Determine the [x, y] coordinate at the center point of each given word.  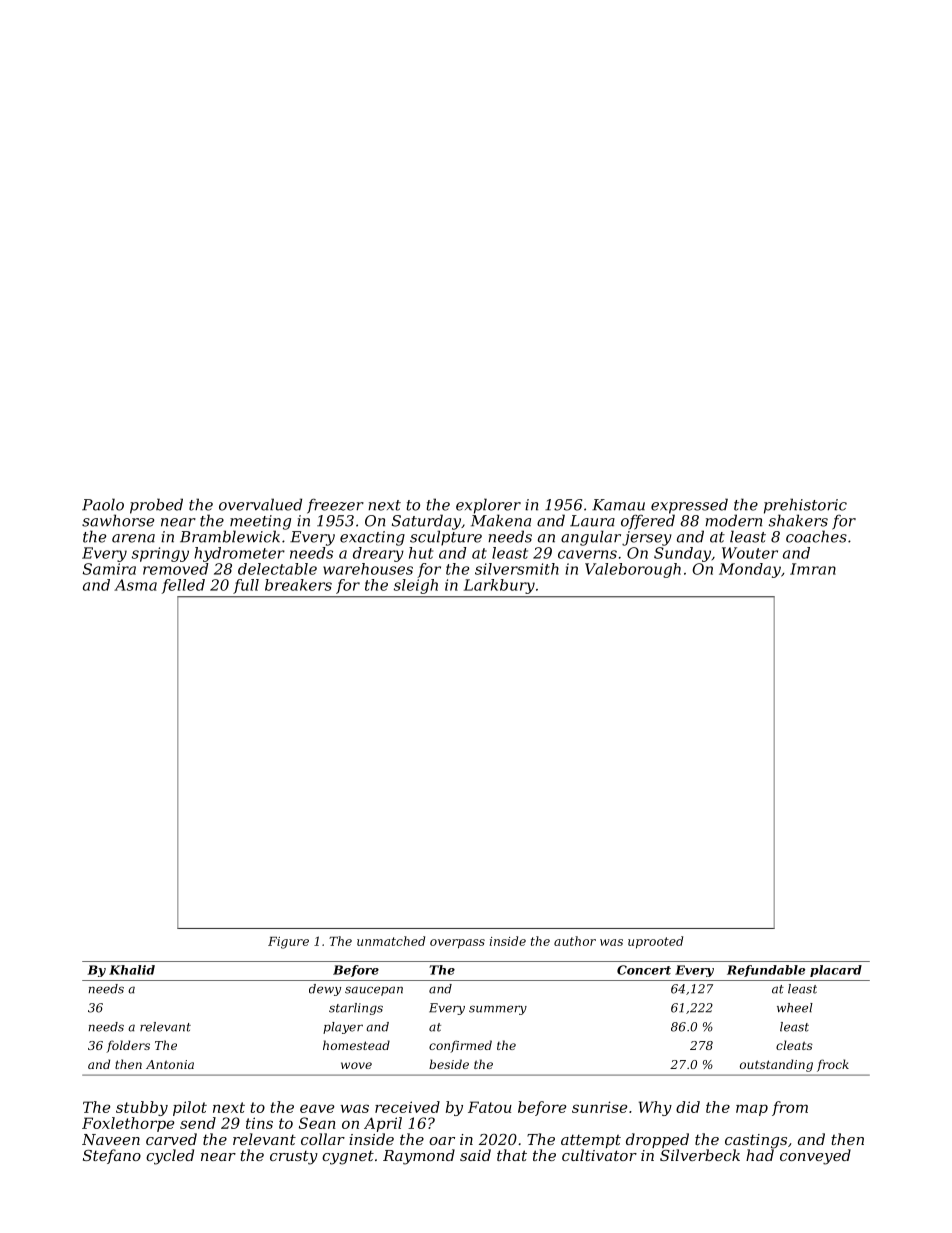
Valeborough [633, 570]
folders [128, 1046]
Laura [592, 521]
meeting [260, 522]
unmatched [391, 941]
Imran [813, 569]
